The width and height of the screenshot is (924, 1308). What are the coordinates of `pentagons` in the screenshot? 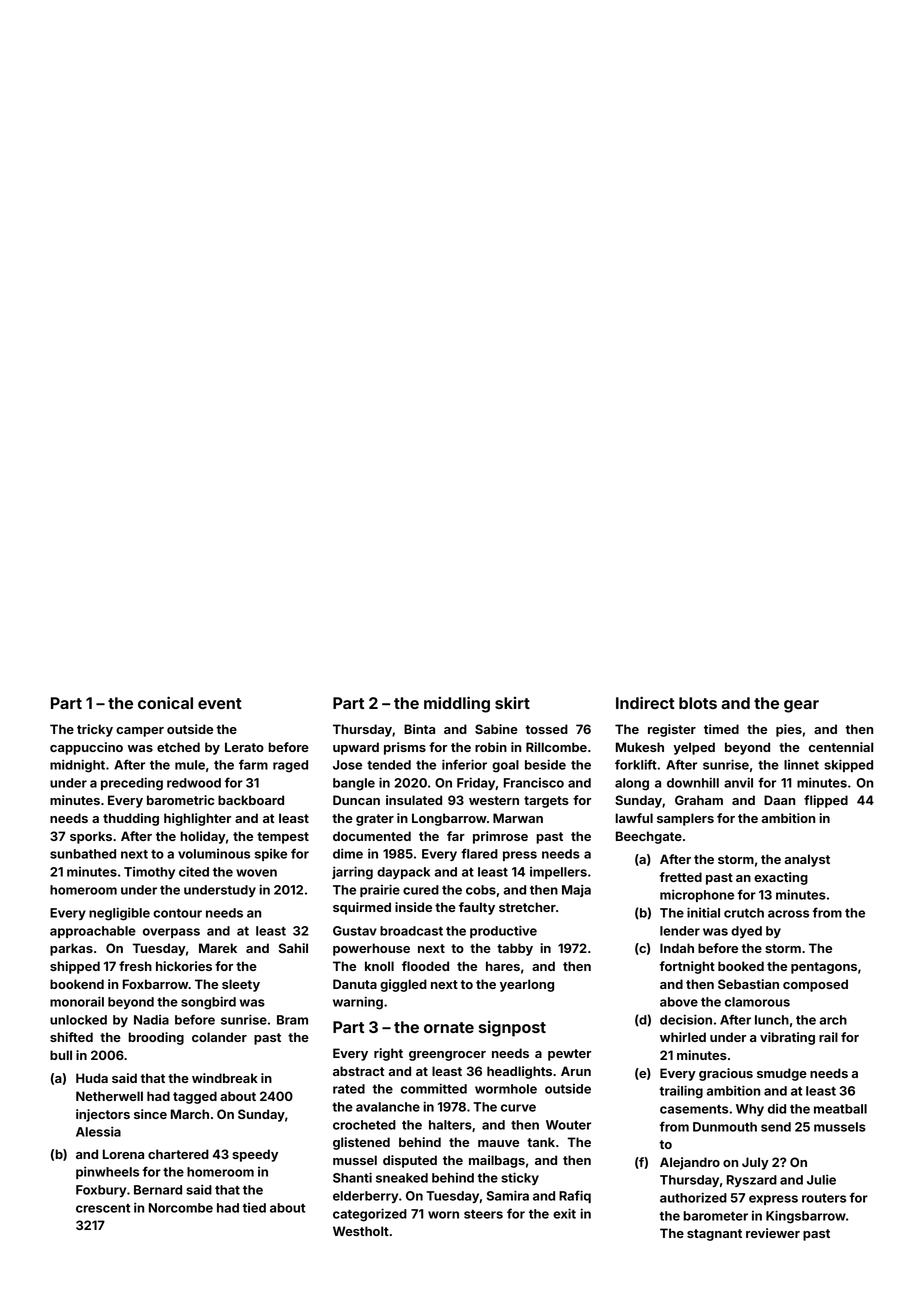 It's located at (824, 968).
